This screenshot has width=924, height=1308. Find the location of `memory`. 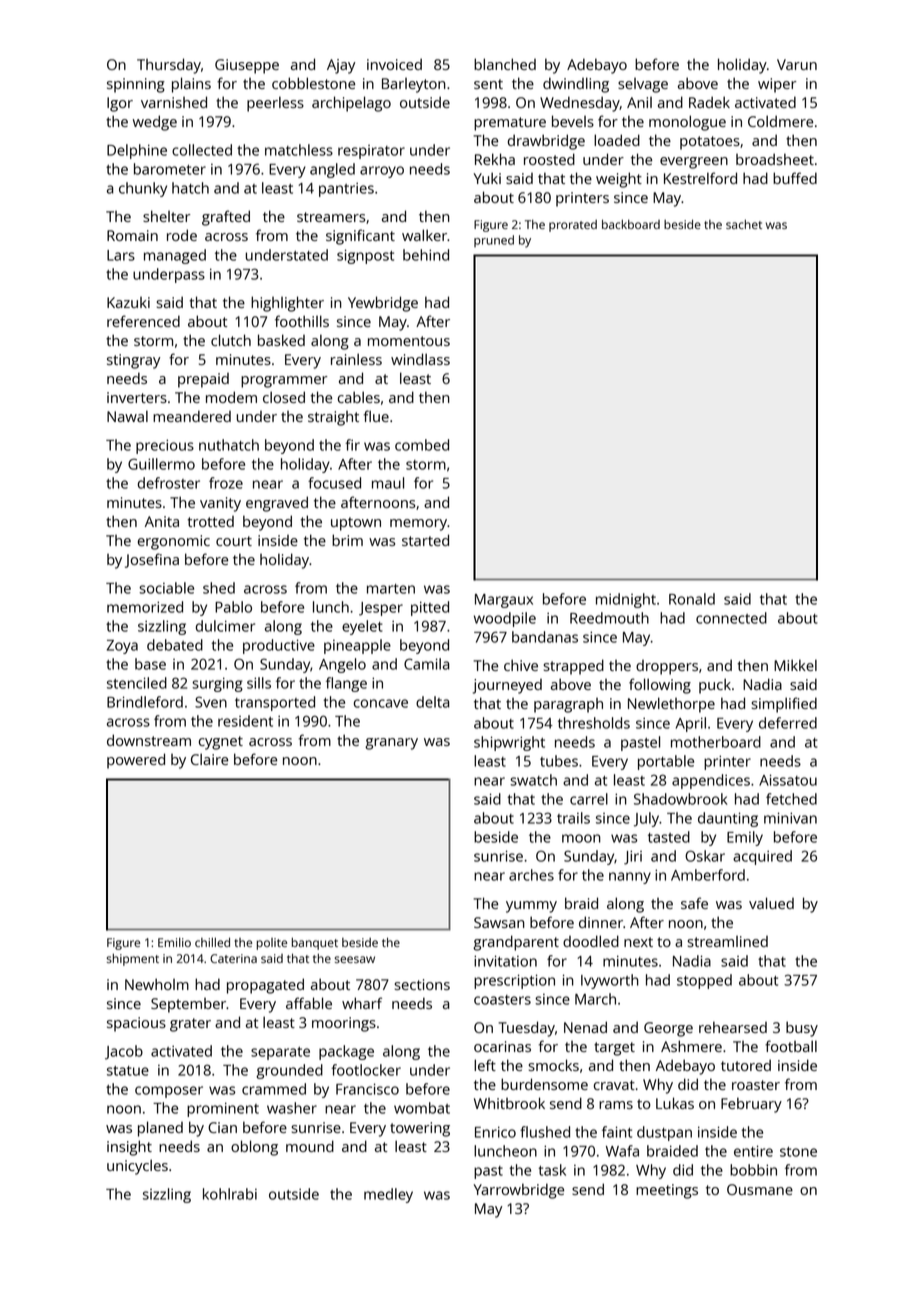

memory is located at coordinates (418, 525).
